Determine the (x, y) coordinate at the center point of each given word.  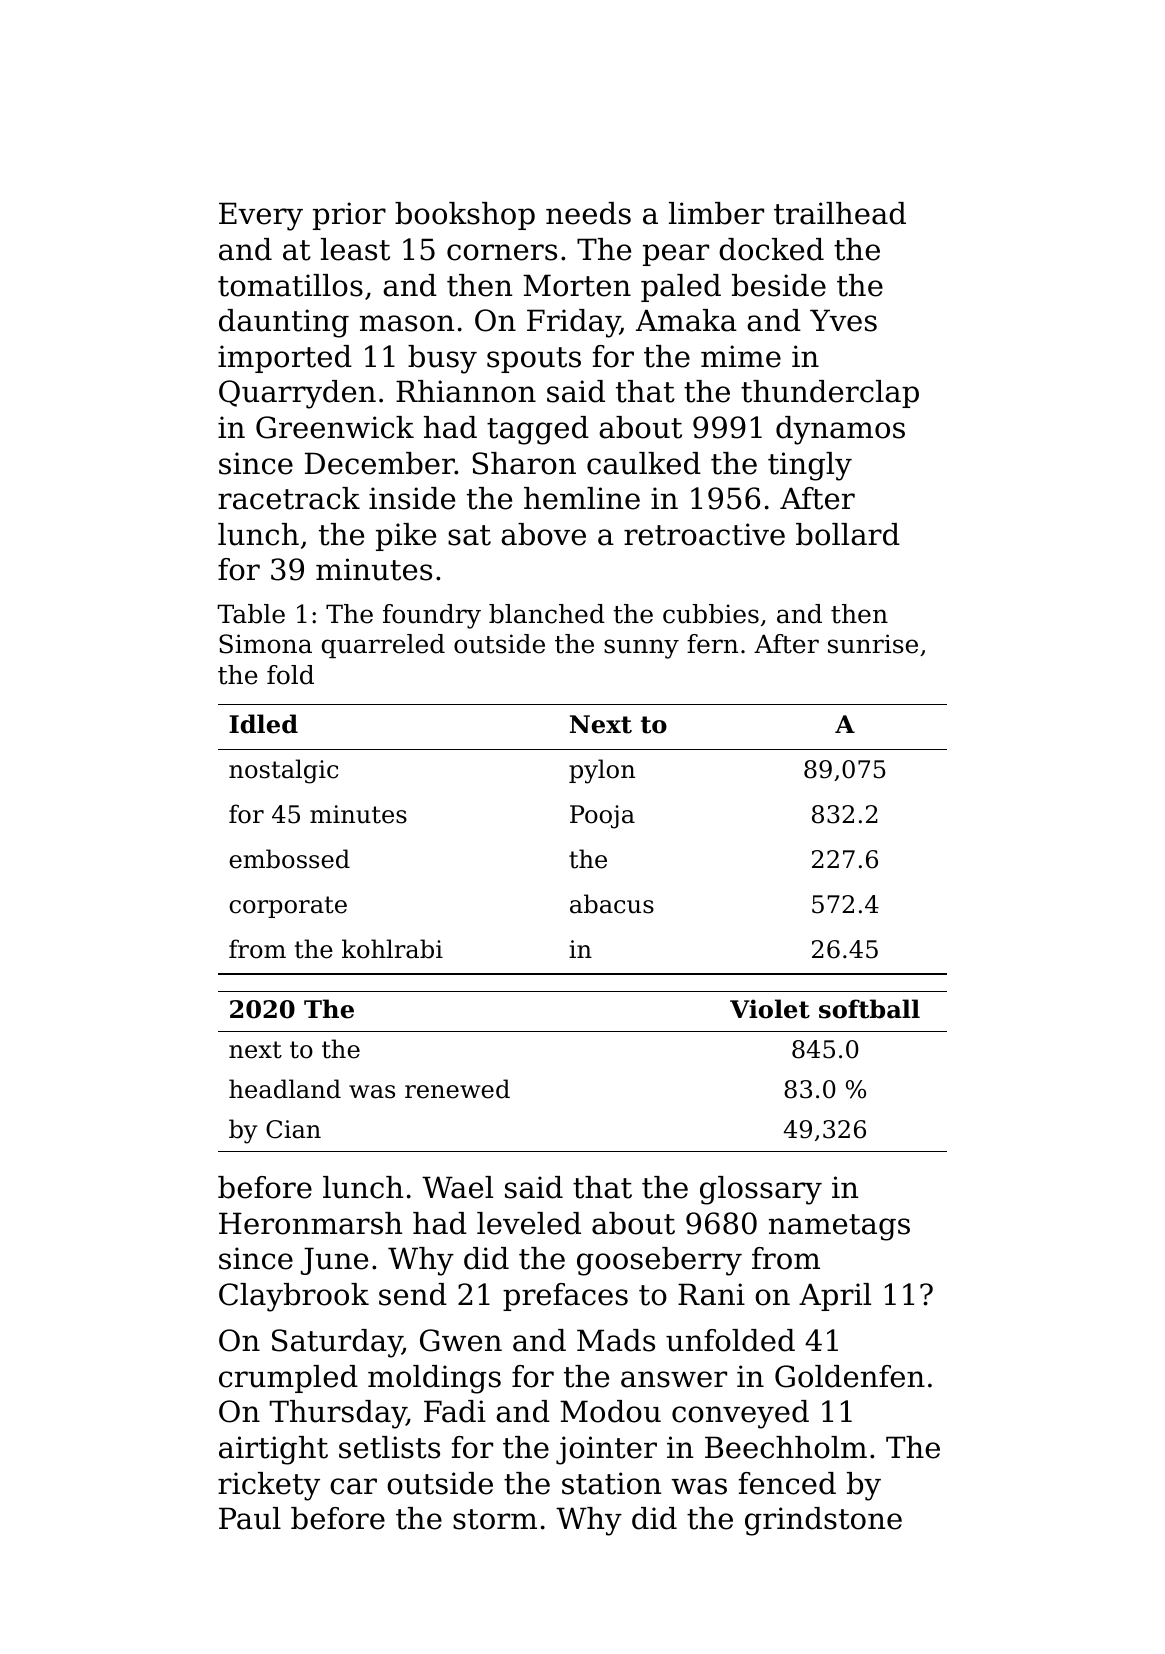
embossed (289, 859)
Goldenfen (850, 1376)
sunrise (873, 644)
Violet (770, 1009)
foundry (432, 616)
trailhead (840, 213)
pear (676, 255)
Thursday (338, 1414)
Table (251, 614)
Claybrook (294, 1297)
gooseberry (659, 1261)
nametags (839, 1227)
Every (261, 216)
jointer (606, 1450)
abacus (612, 904)
